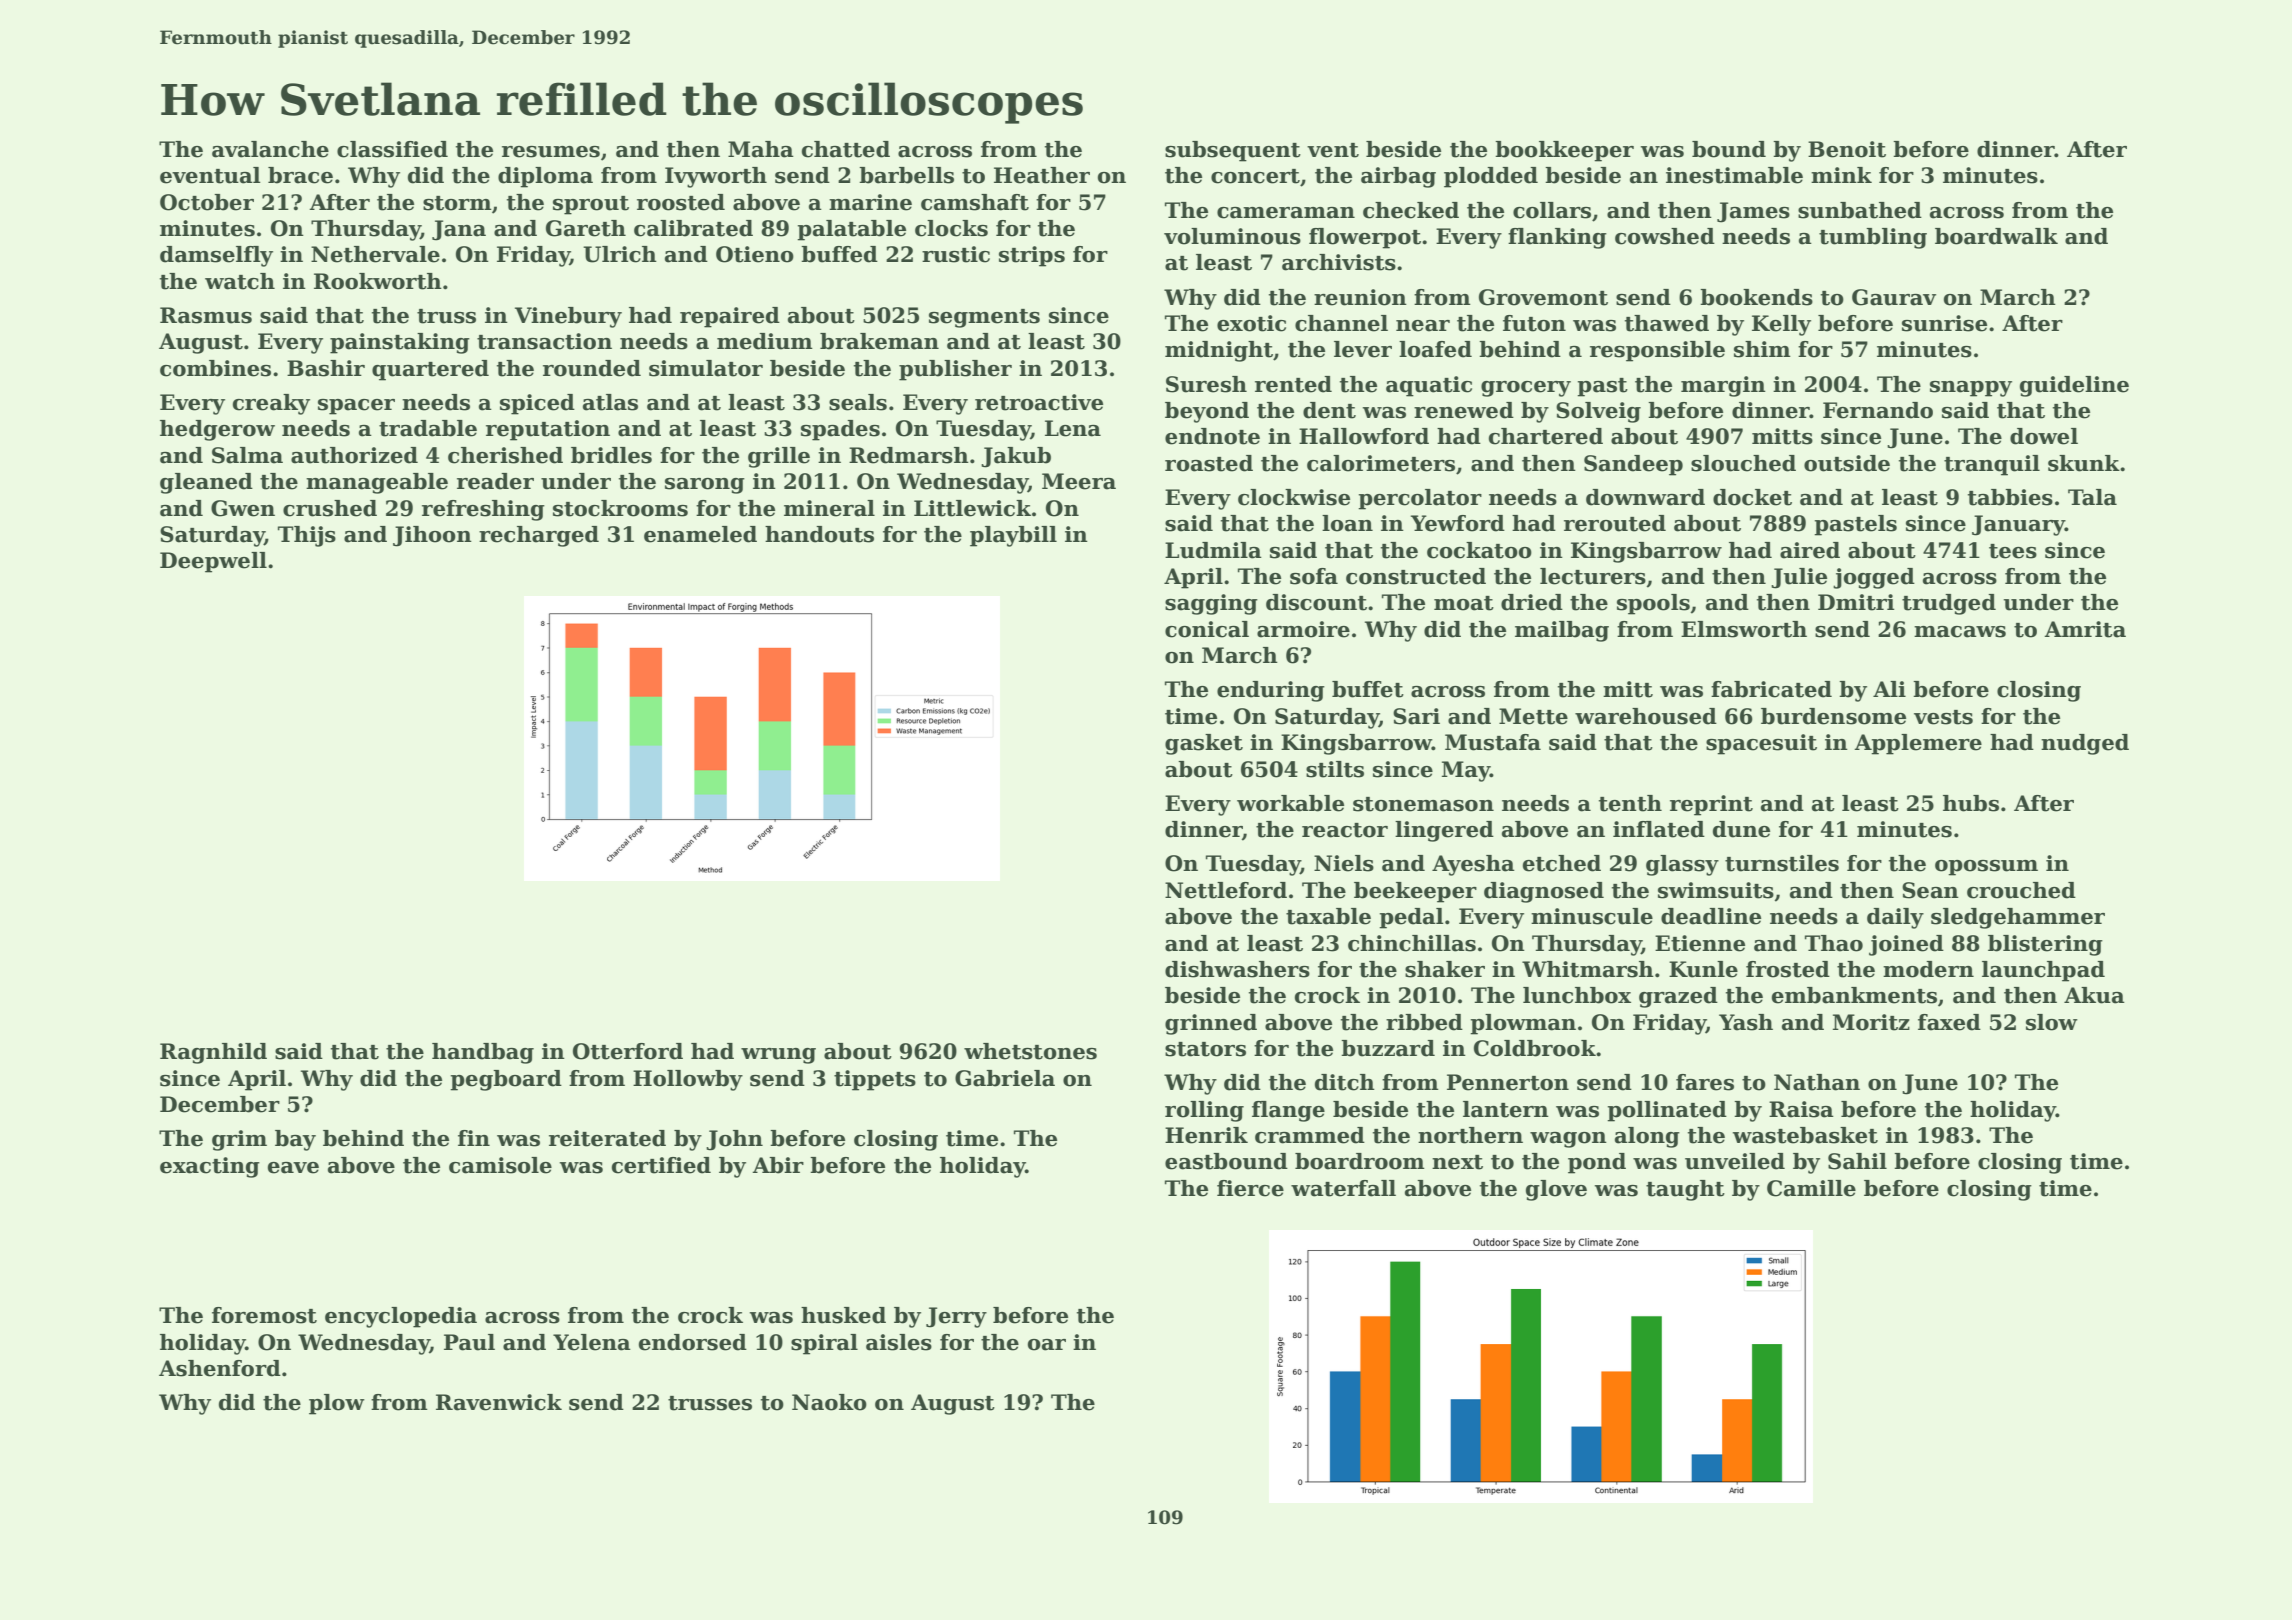 This screenshot has width=2292, height=1620. Describe the element at coordinates (628, 1051) in the screenshot. I see `Otterford` at that location.
